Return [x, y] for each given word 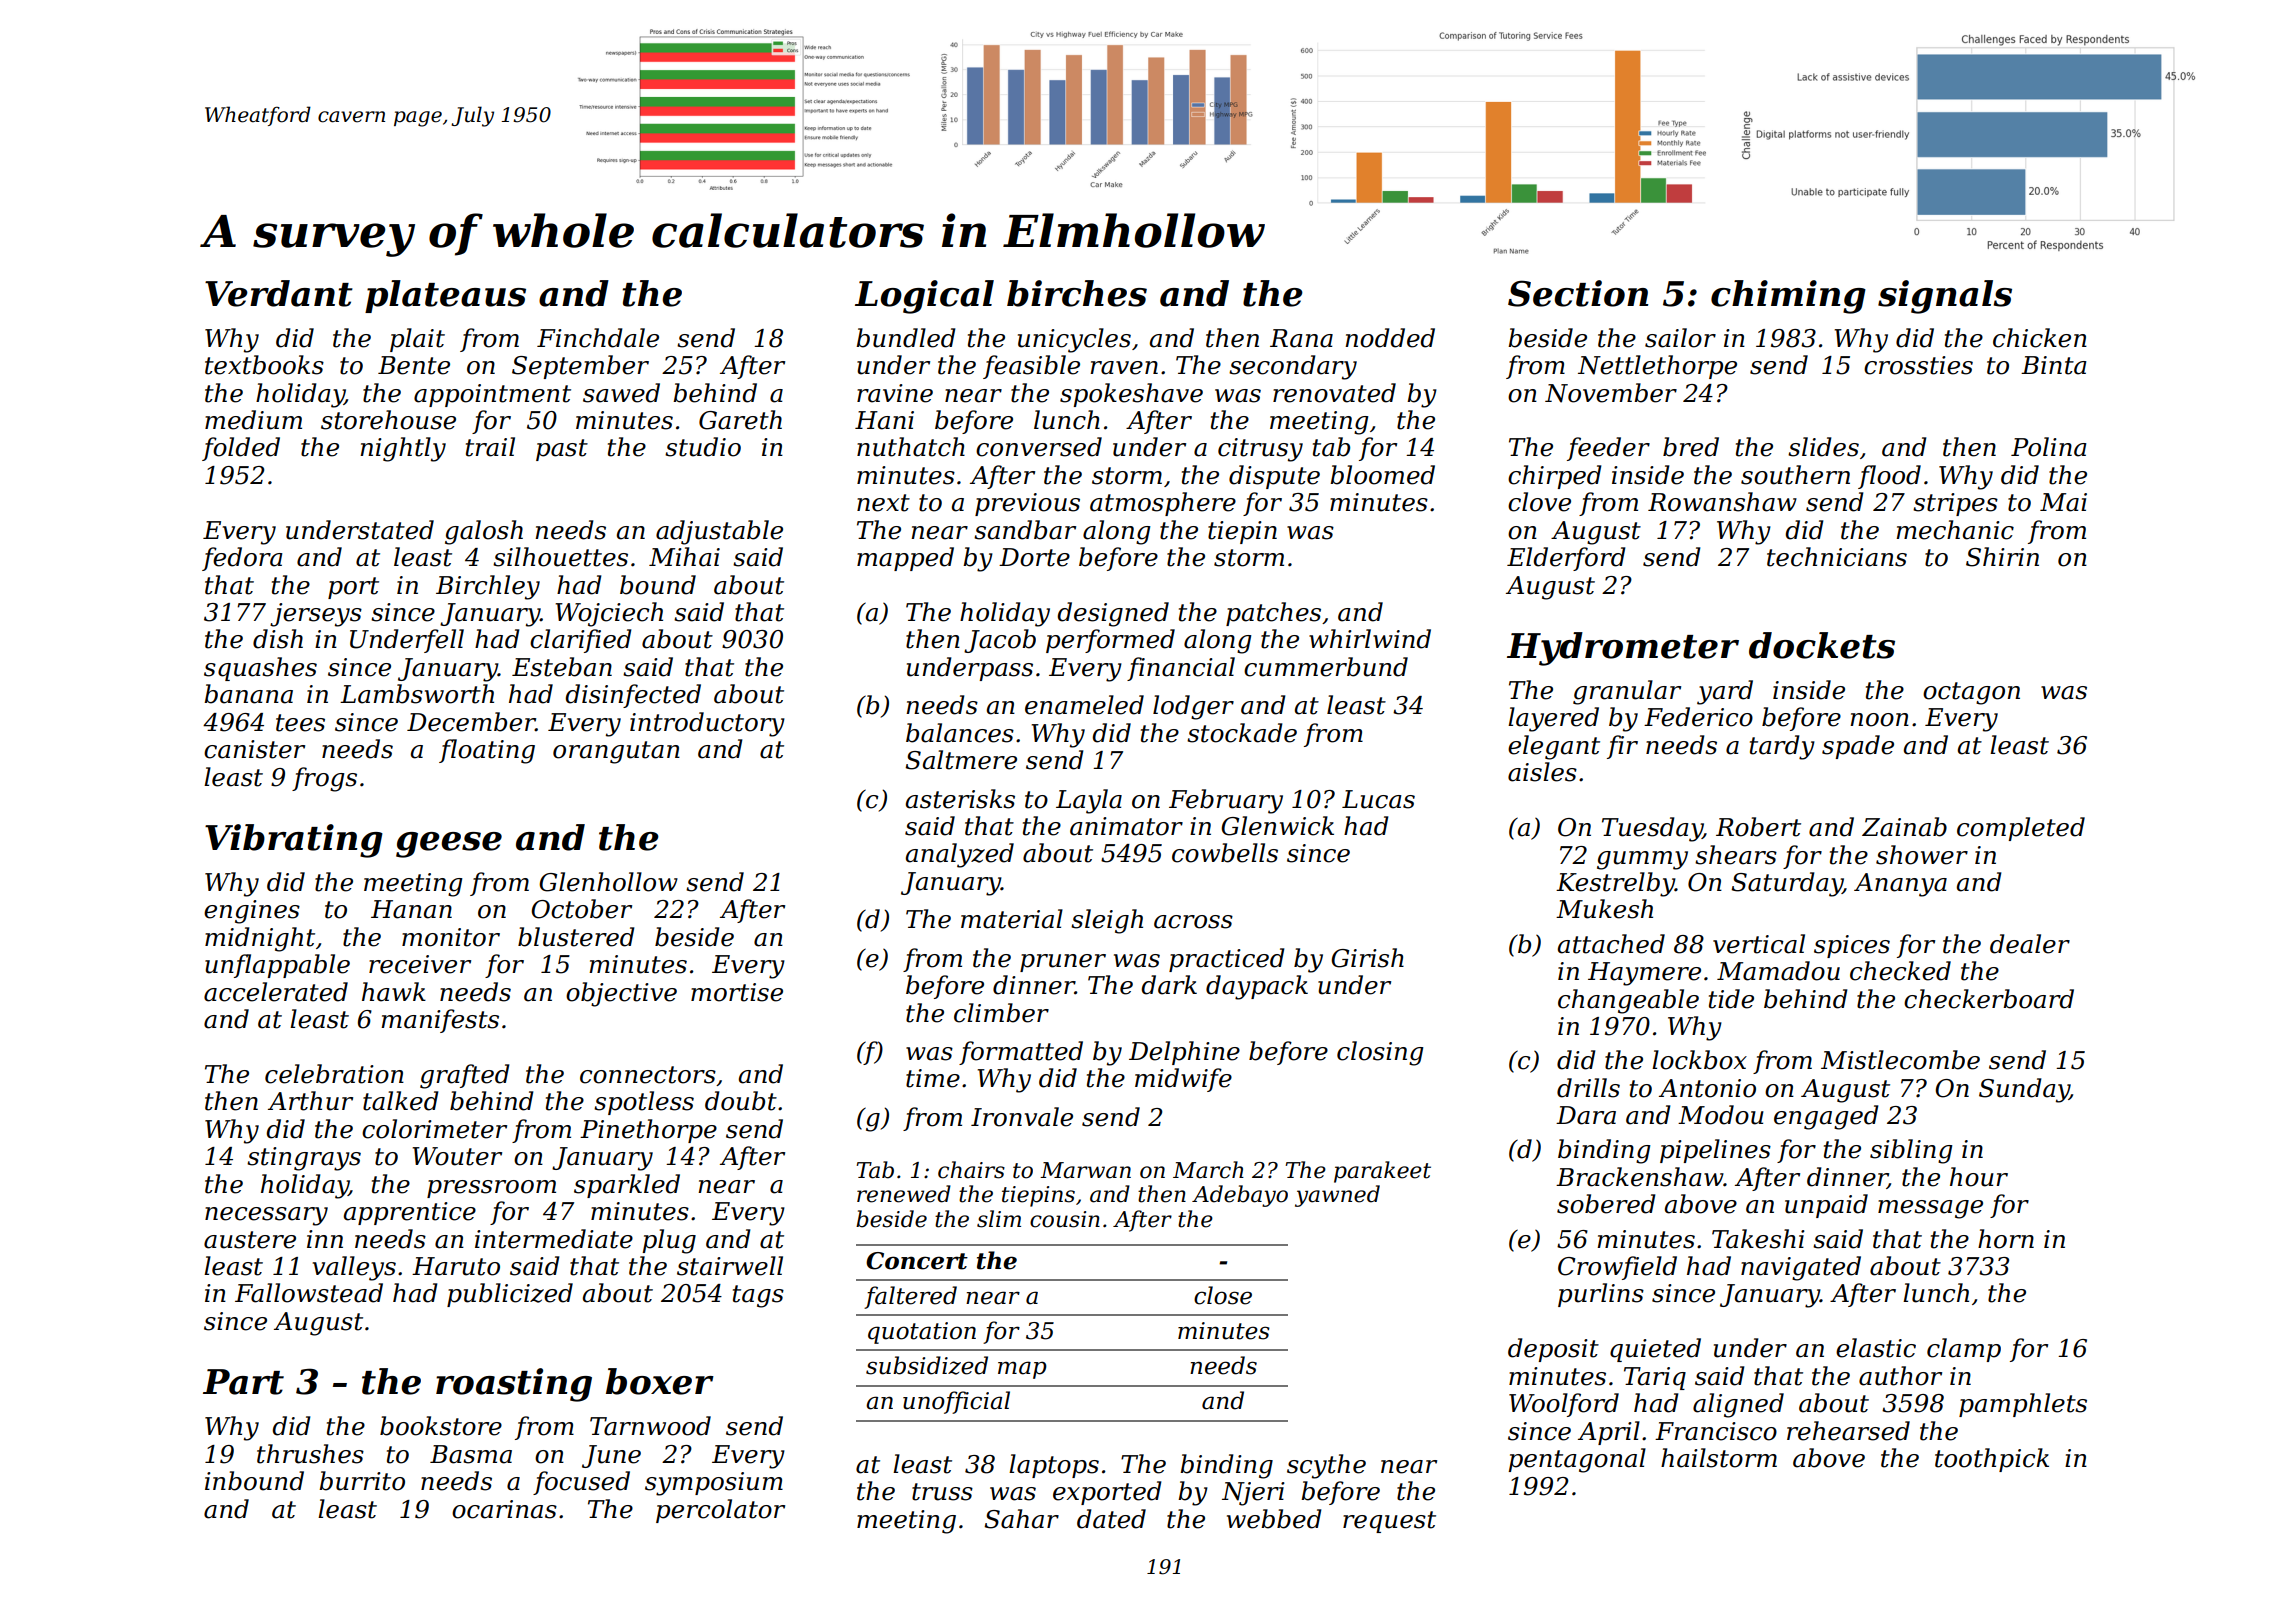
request [1389, 1522]
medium [253, 420]
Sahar [1021, 1519]
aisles [1542, 772]
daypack [1257, 987]
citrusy [1260, 450]
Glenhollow [608, 882]
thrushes [310, 1454]
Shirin [2002, 557]
